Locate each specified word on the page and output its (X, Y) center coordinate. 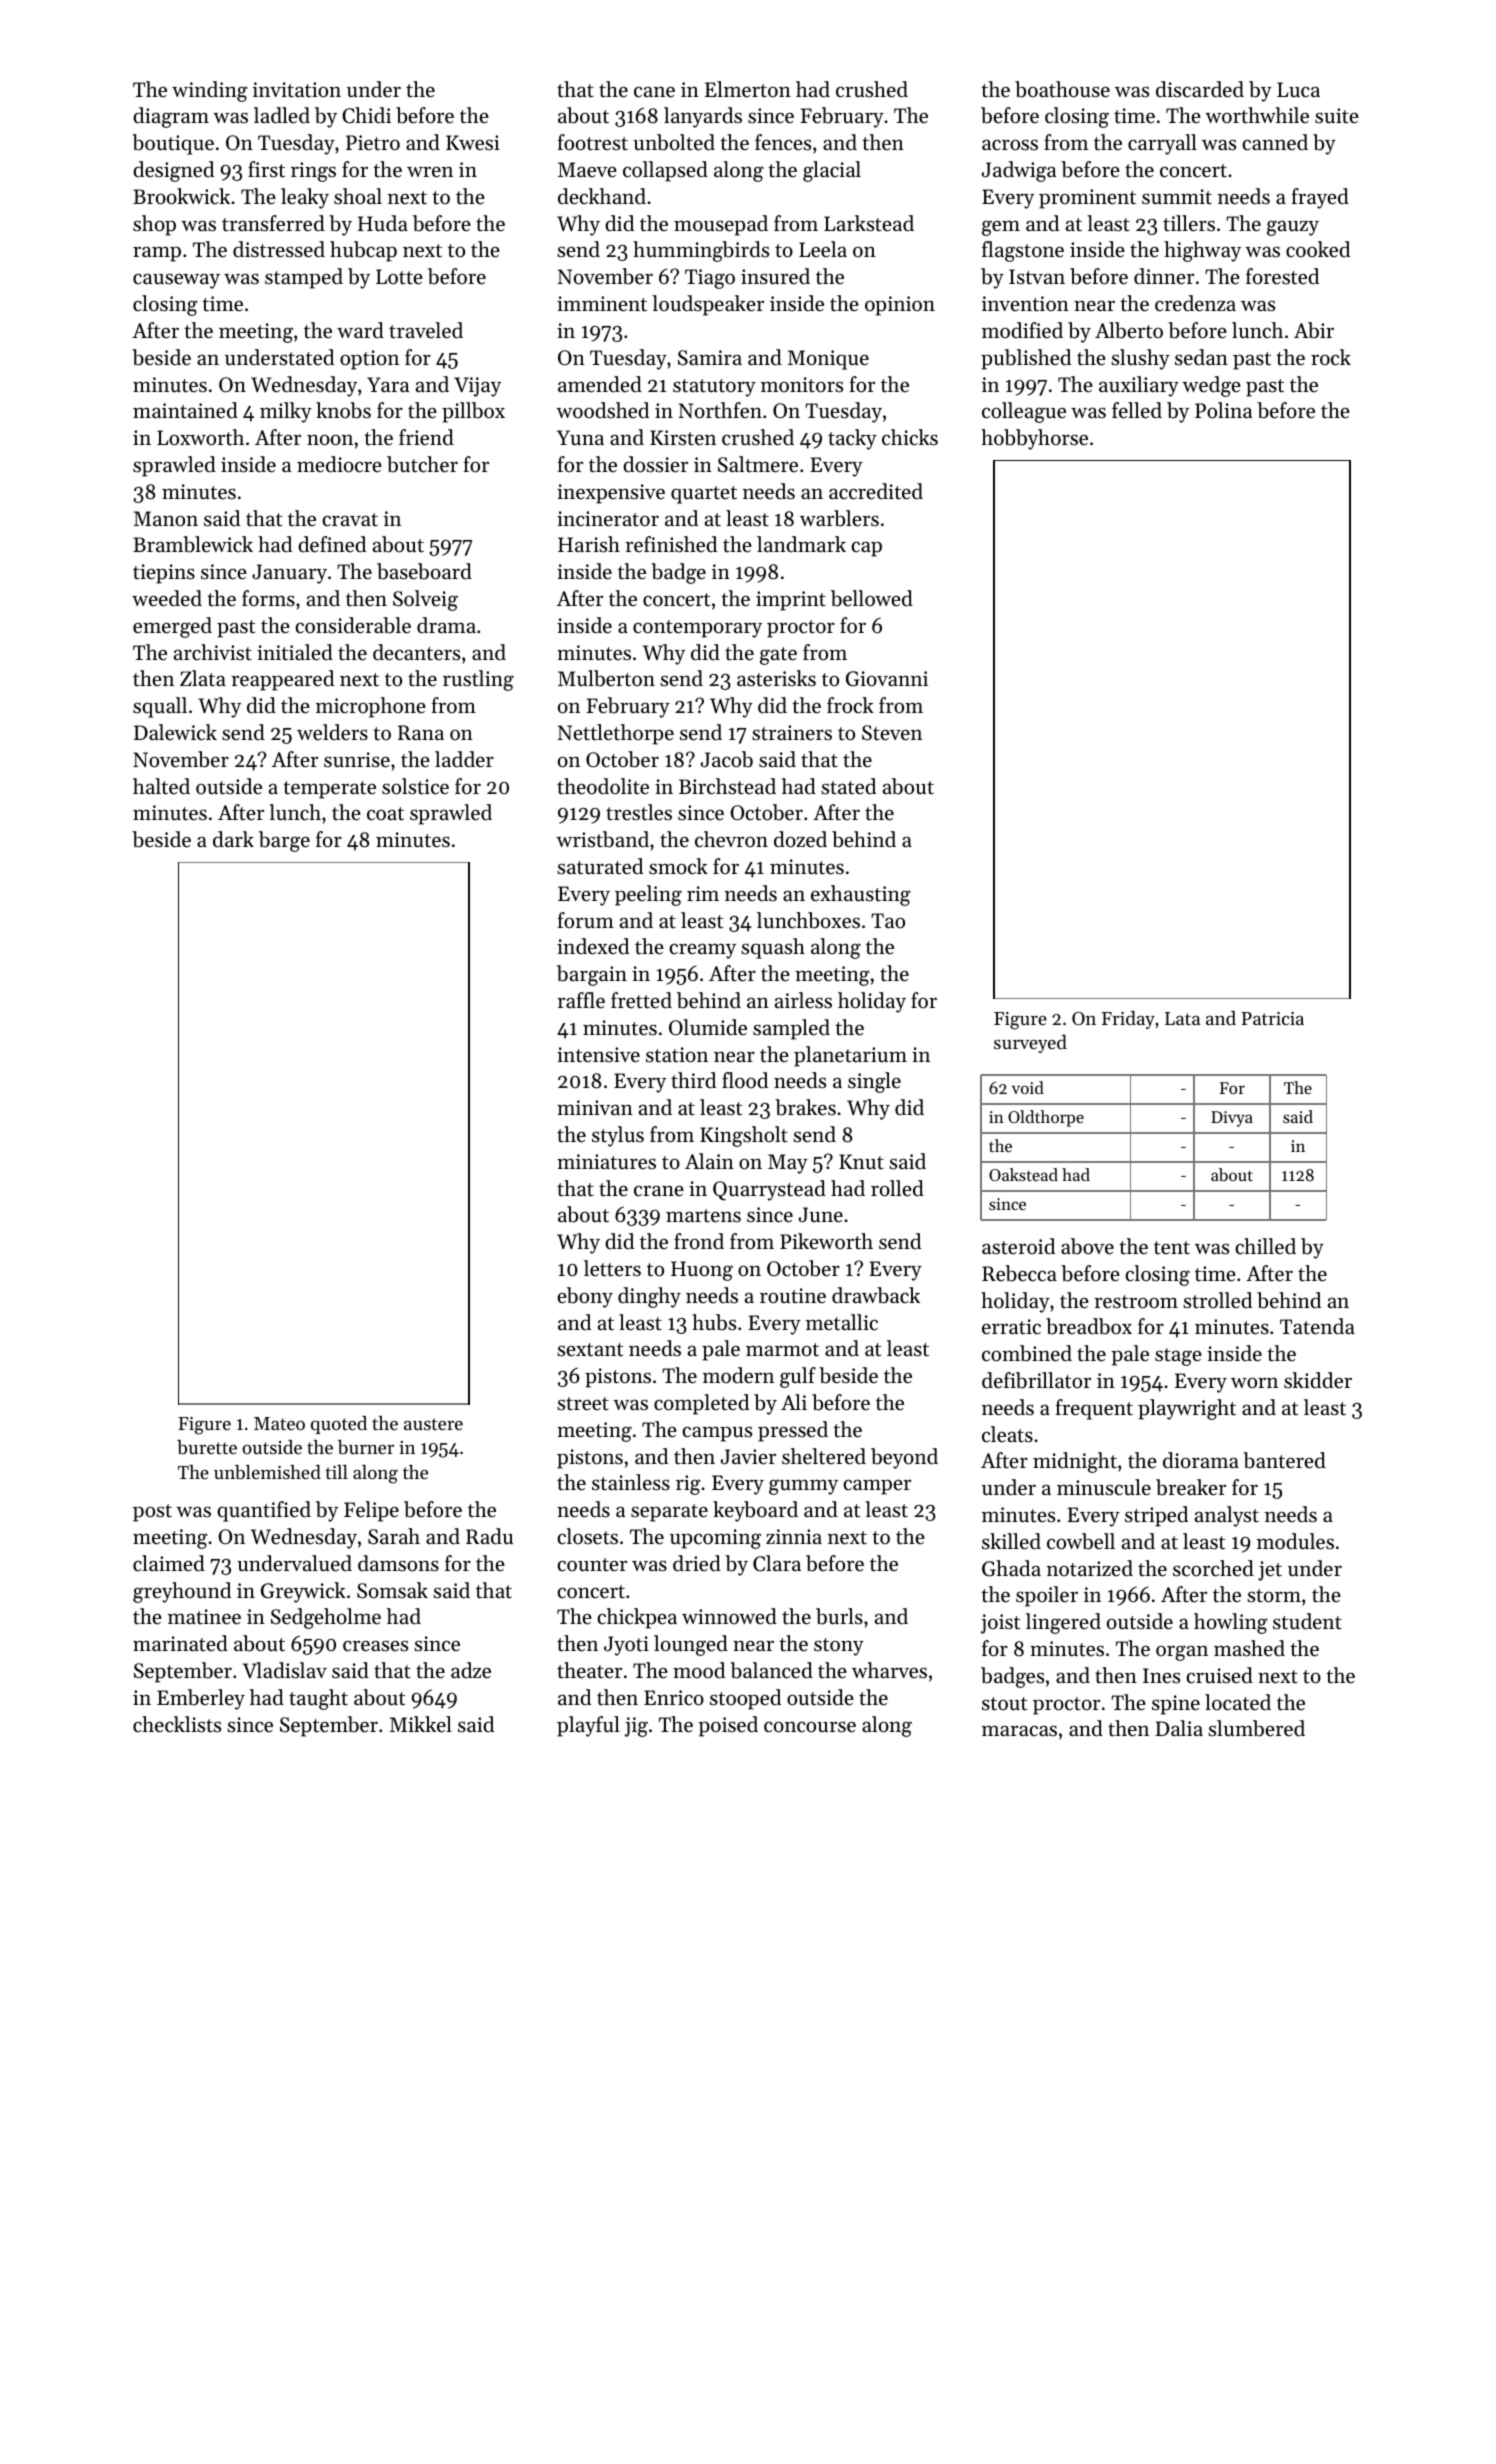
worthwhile (1257, 115)
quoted (339, 1425)
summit (1177, 197)
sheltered (824, 1456)
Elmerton (748, 89)
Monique (828, 360)
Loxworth (200, 437)
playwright (1187, 1409)
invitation (297, 90)
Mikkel (421, 1724)
